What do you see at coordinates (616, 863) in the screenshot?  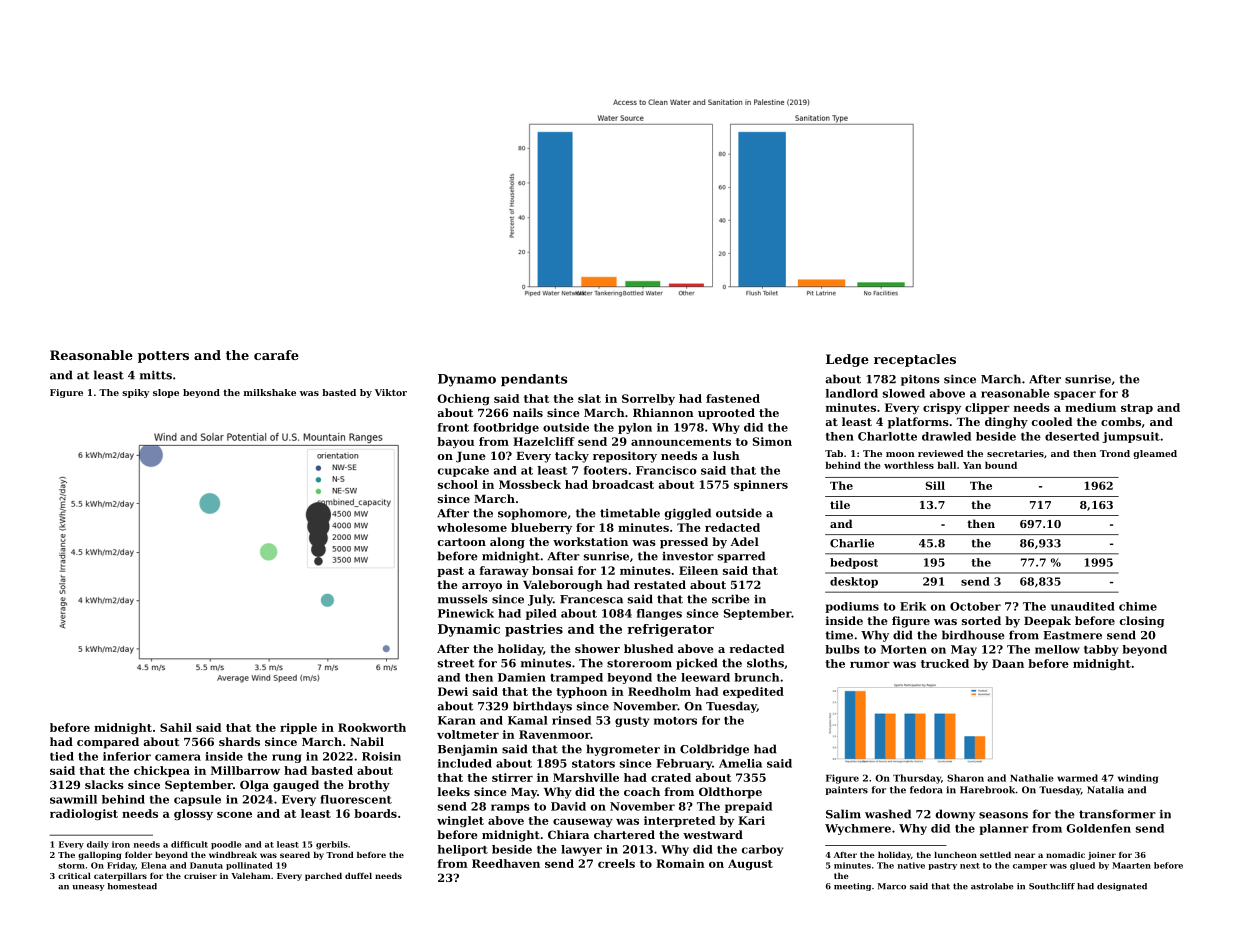 I see `creels` at bounding box center [616, 863].
